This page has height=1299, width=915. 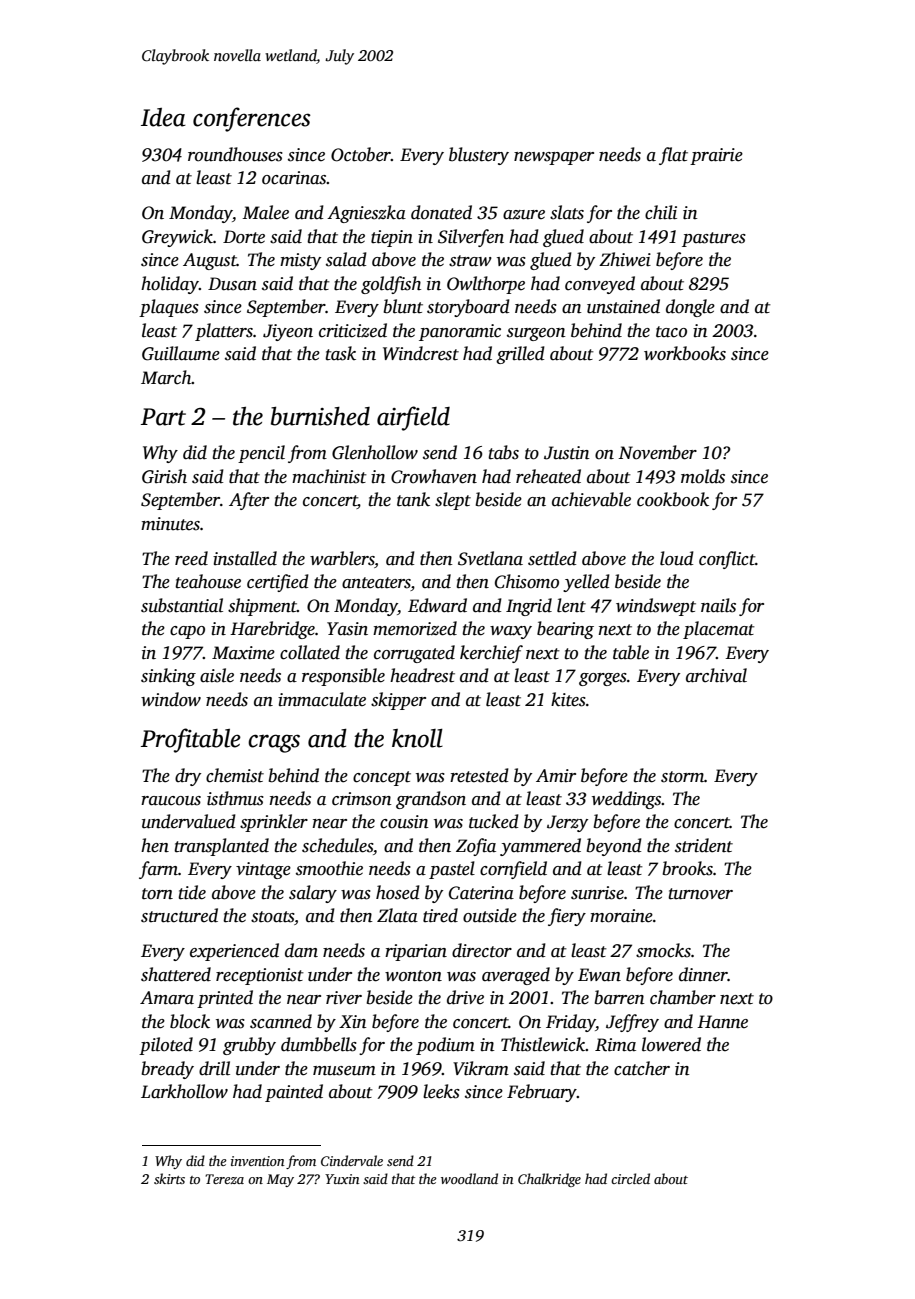 I want to click on Idea, so click(x=163, y=117).
